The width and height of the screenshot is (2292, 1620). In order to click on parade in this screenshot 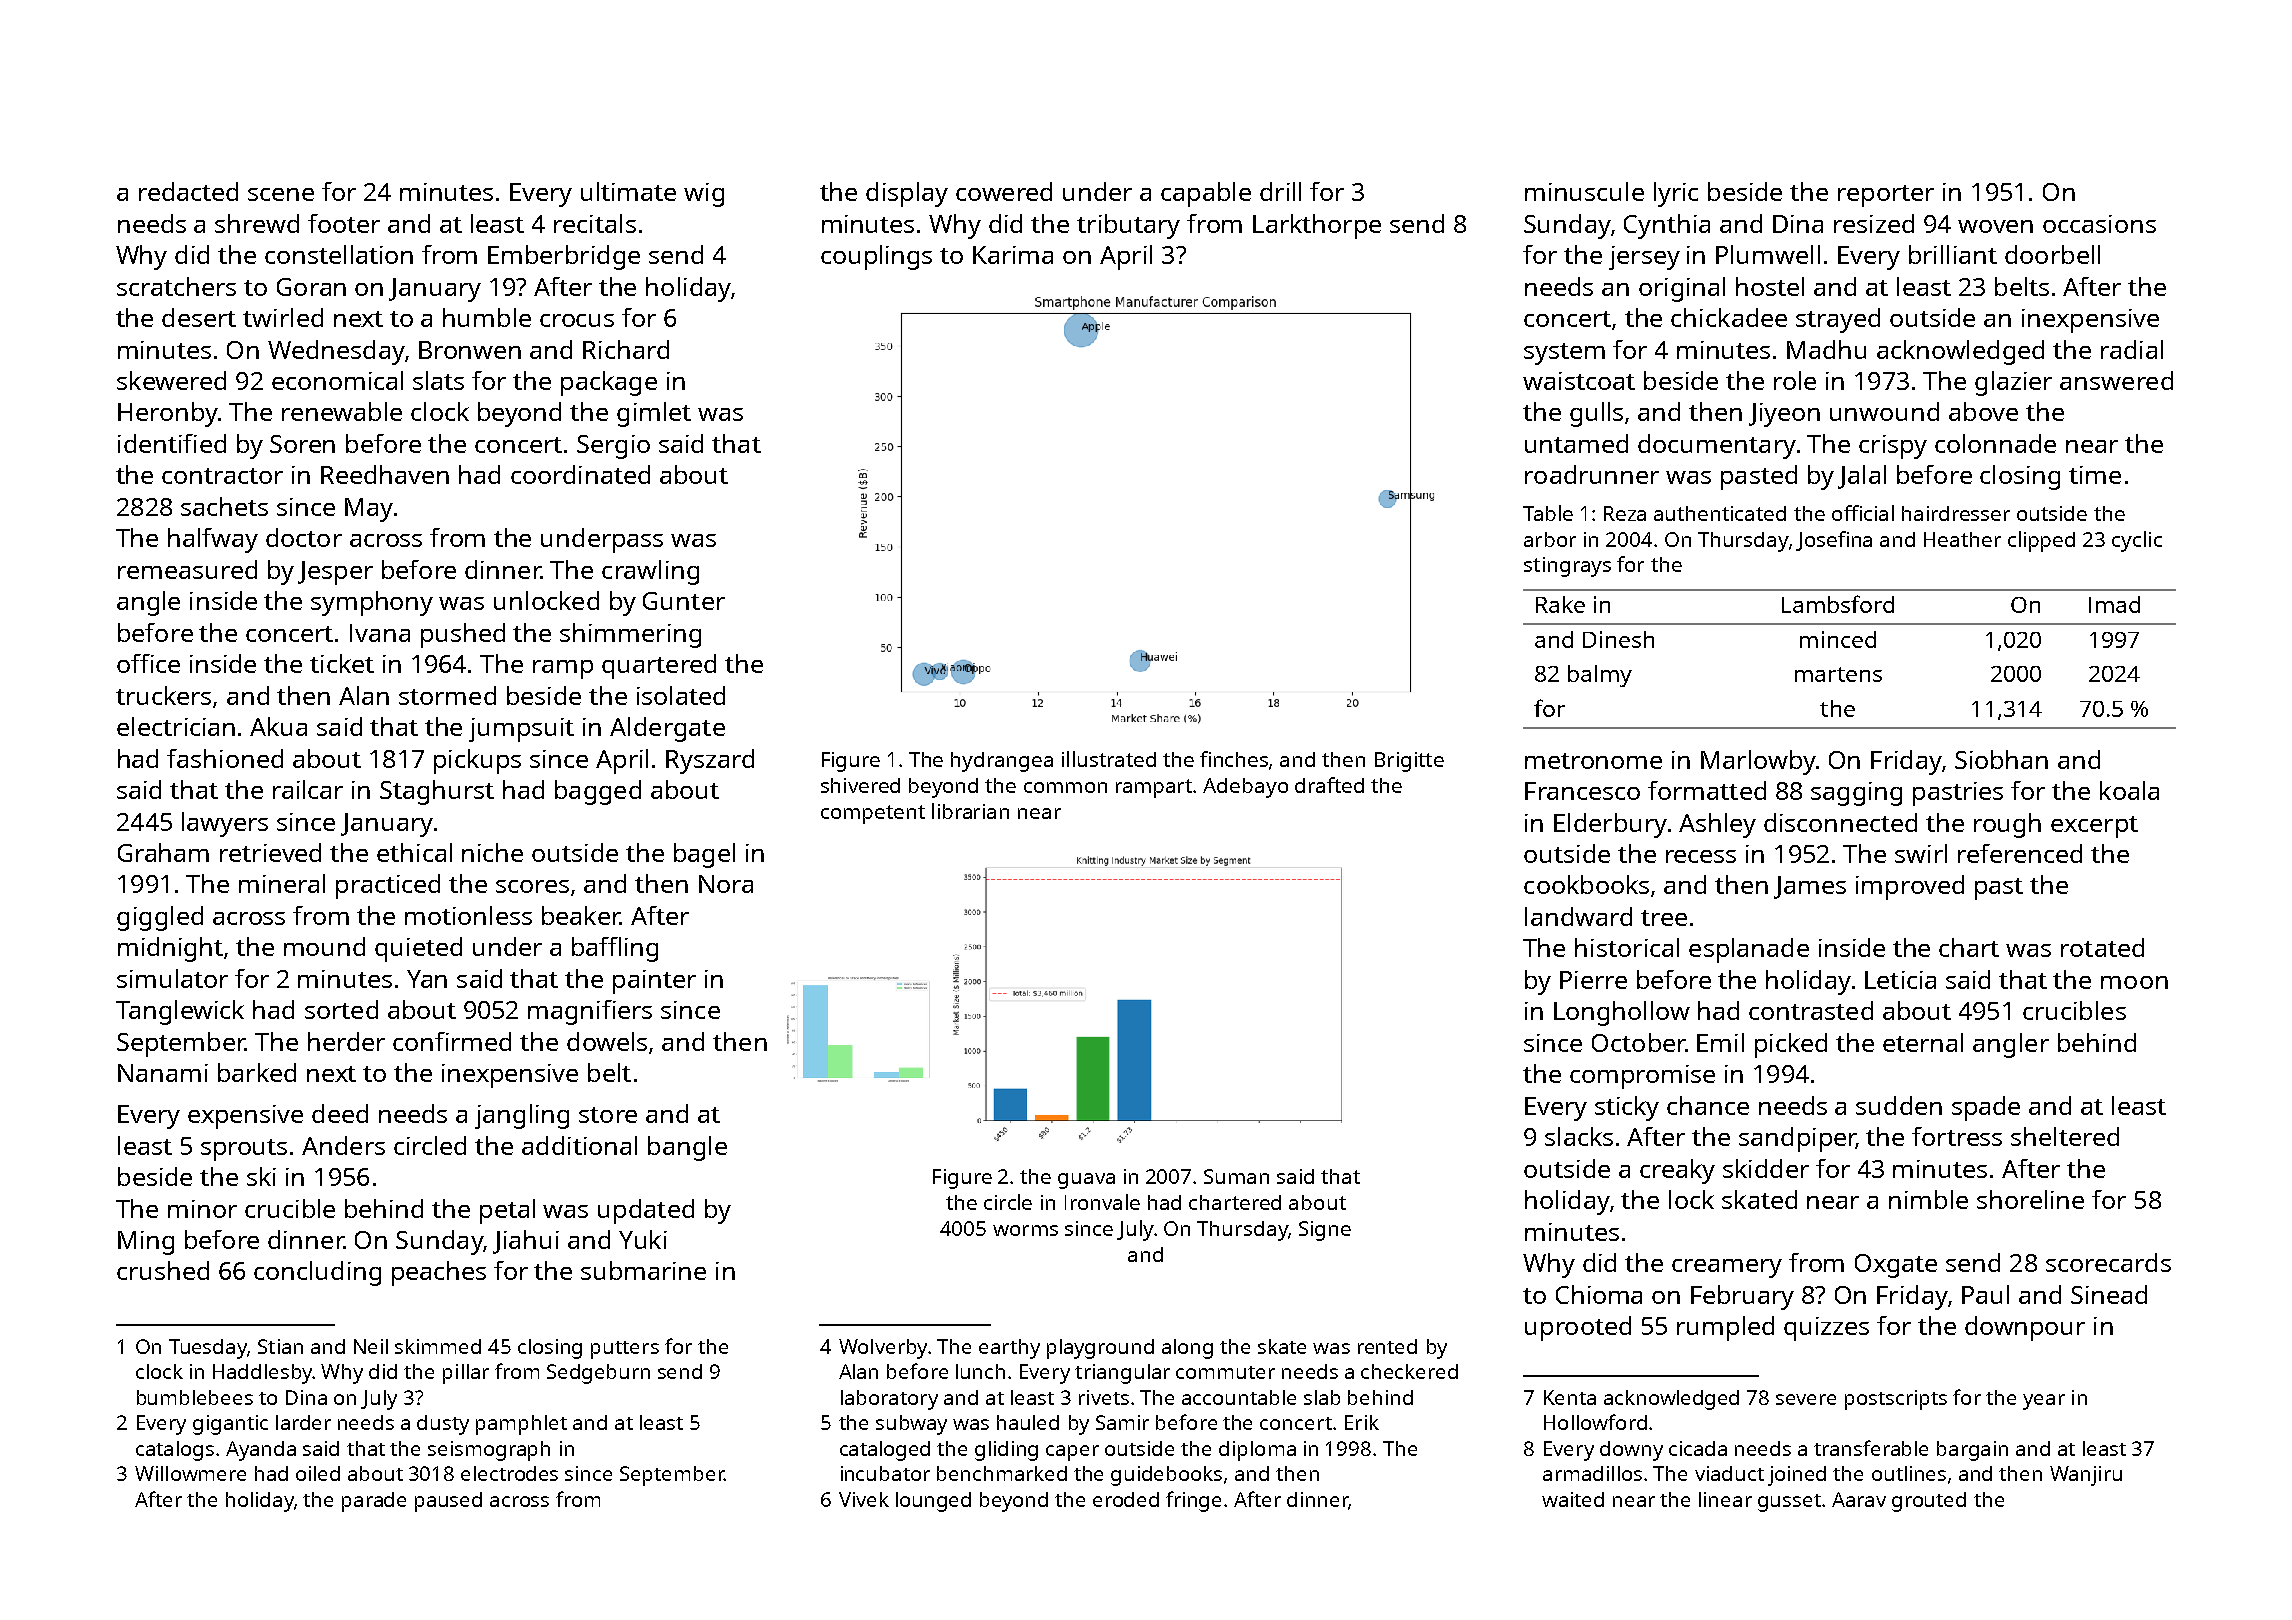, I will do `click(374, 1502)`.
